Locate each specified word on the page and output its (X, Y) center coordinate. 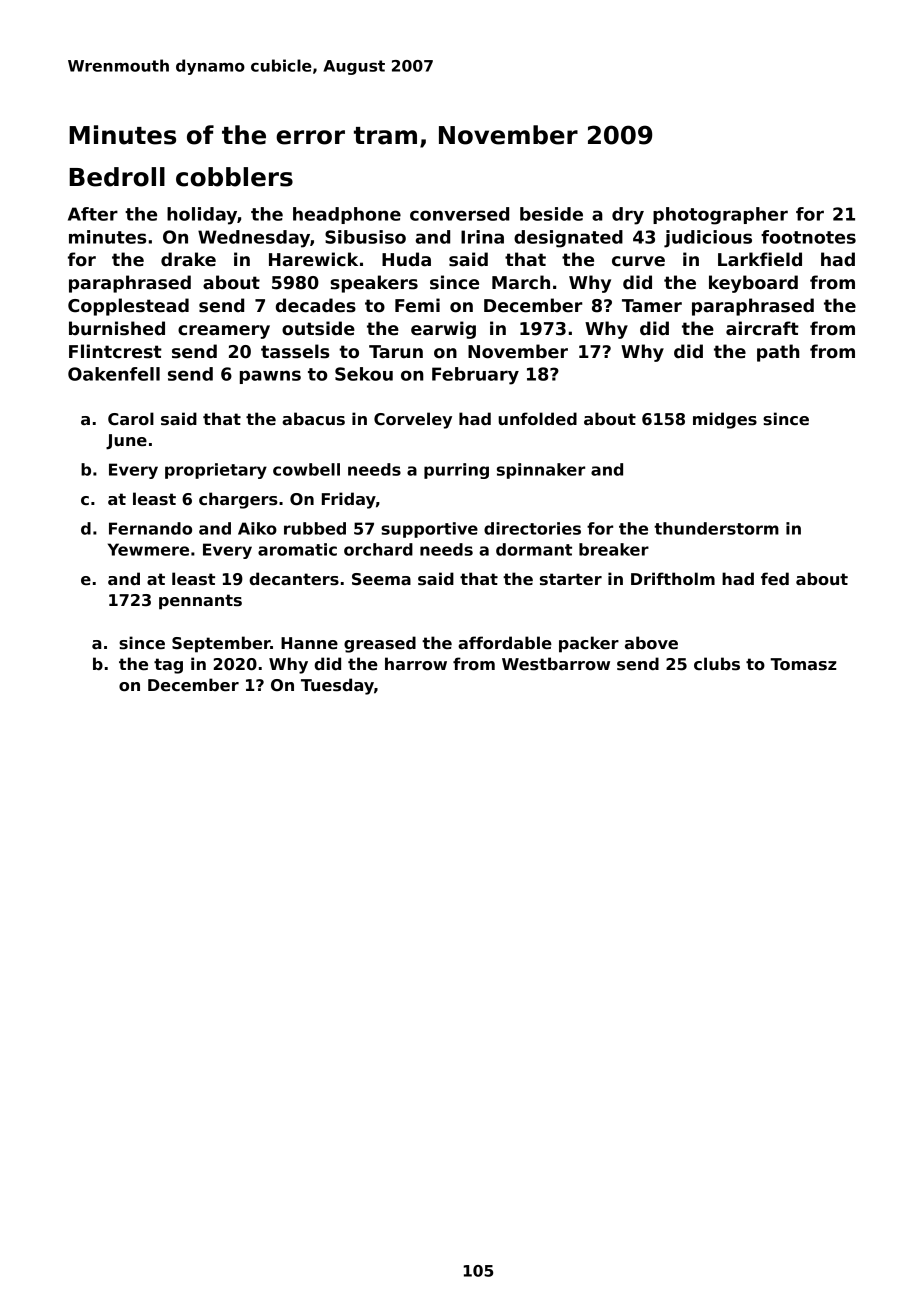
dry (628, 216)
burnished (117, 328)
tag (168, 666)
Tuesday (337, 686)
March (521, 282)
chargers (238, 500)
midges (725, 420)
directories (532, 528)
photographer (720, 216)
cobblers (234, 177)
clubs (717, 664)
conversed (459, 214)
